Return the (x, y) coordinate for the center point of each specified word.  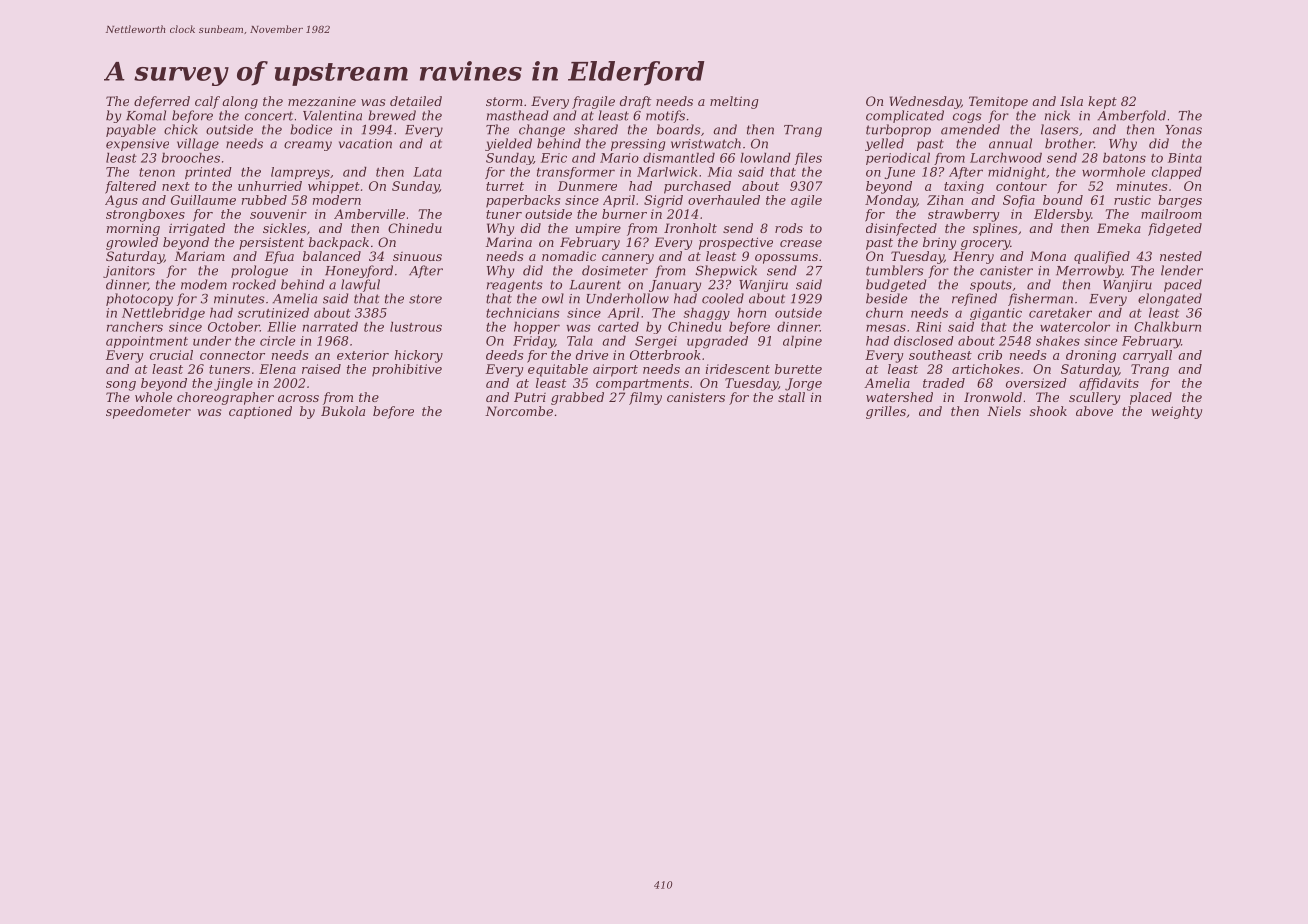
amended (970, 129)
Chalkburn (1167, 327)
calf (207, 102)
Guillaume (203, 200)
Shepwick (726, 271)
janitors (129, 272)
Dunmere (587, 186)
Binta (1185, 158)
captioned (260, 412)
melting (734, 102)
